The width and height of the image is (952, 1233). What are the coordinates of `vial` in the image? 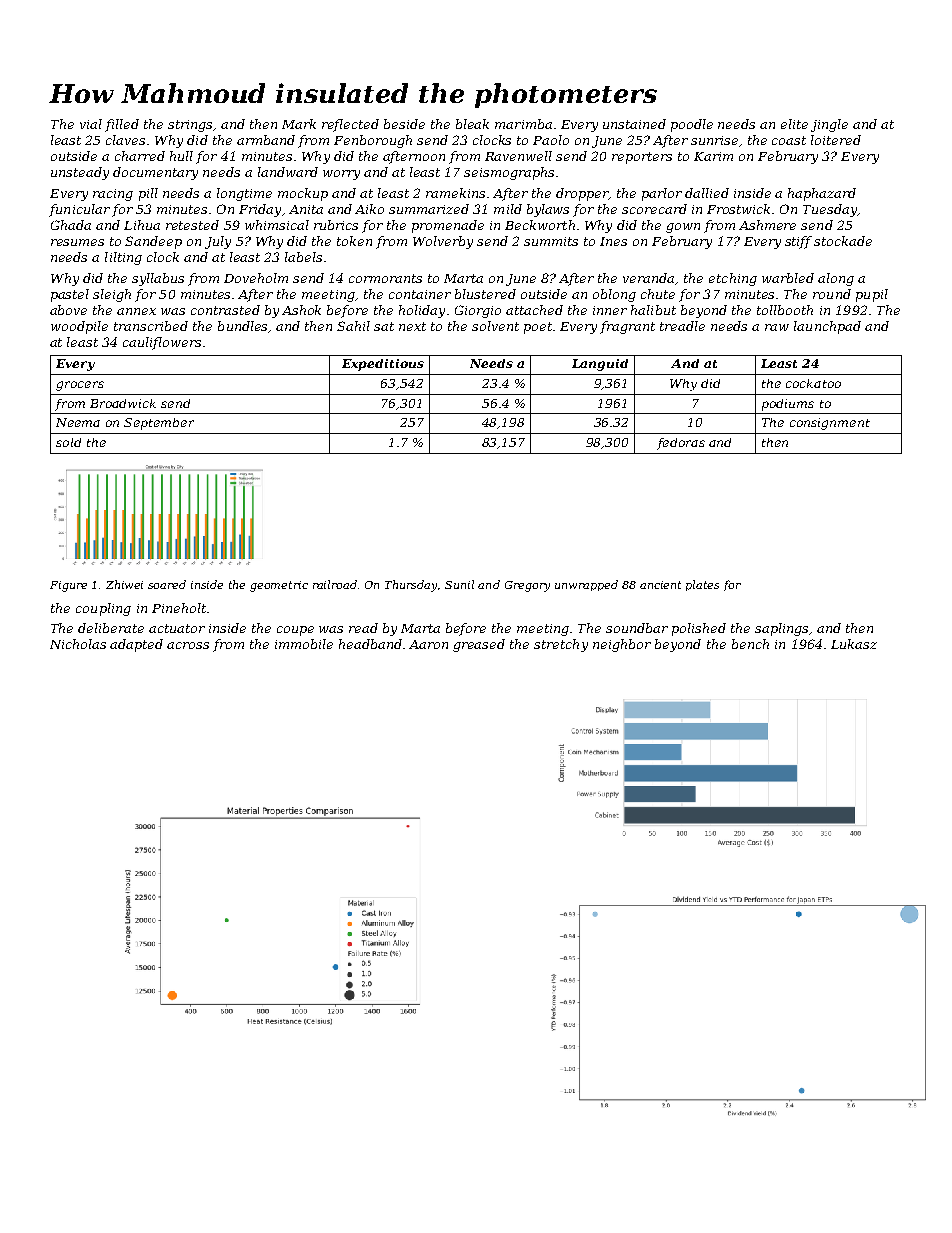 It's located at (91, 124).
